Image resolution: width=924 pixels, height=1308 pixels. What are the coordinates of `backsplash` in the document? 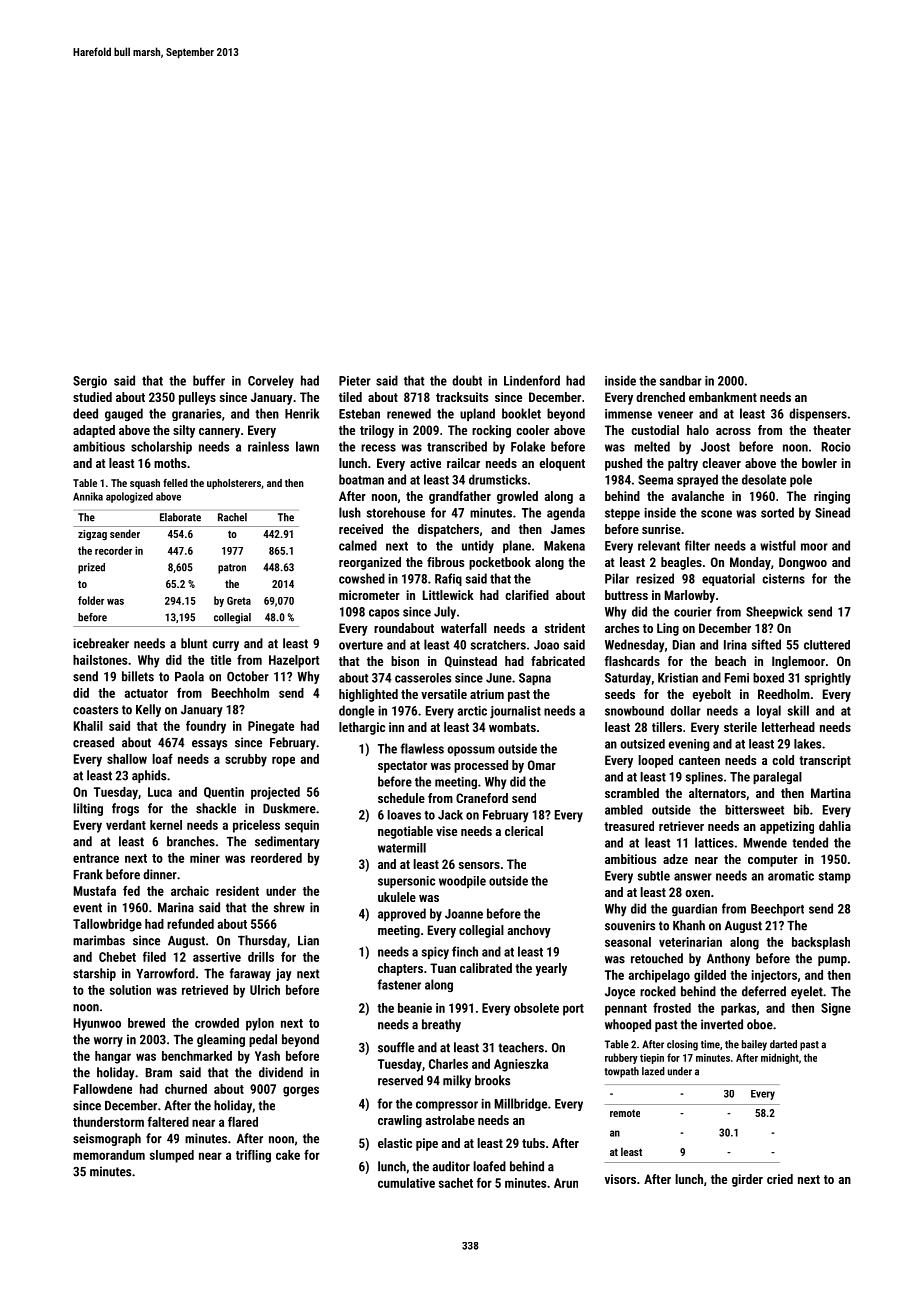 It's located at (821, 943).
